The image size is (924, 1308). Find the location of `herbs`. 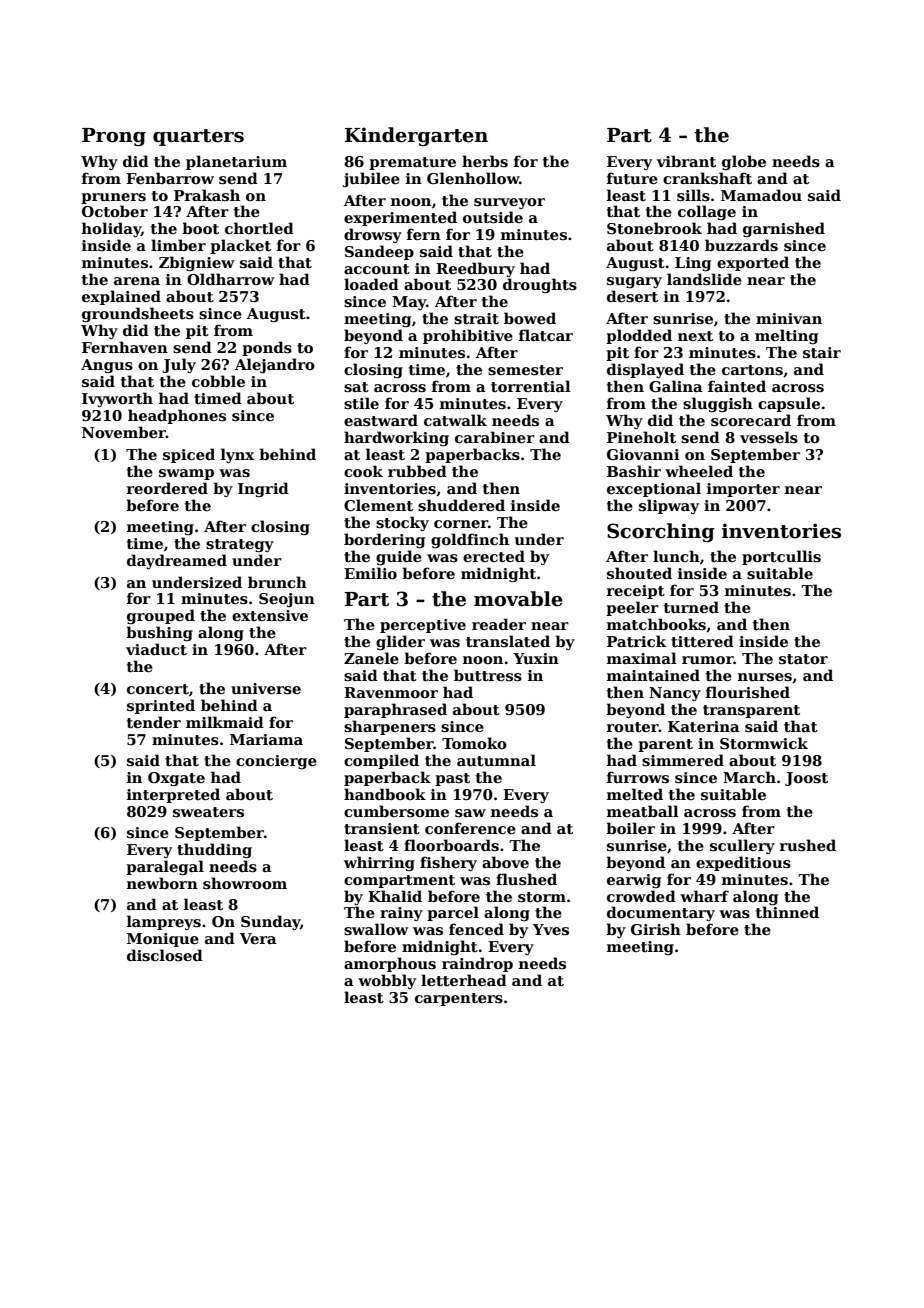

herbs is located at coordinates (485, 161).
